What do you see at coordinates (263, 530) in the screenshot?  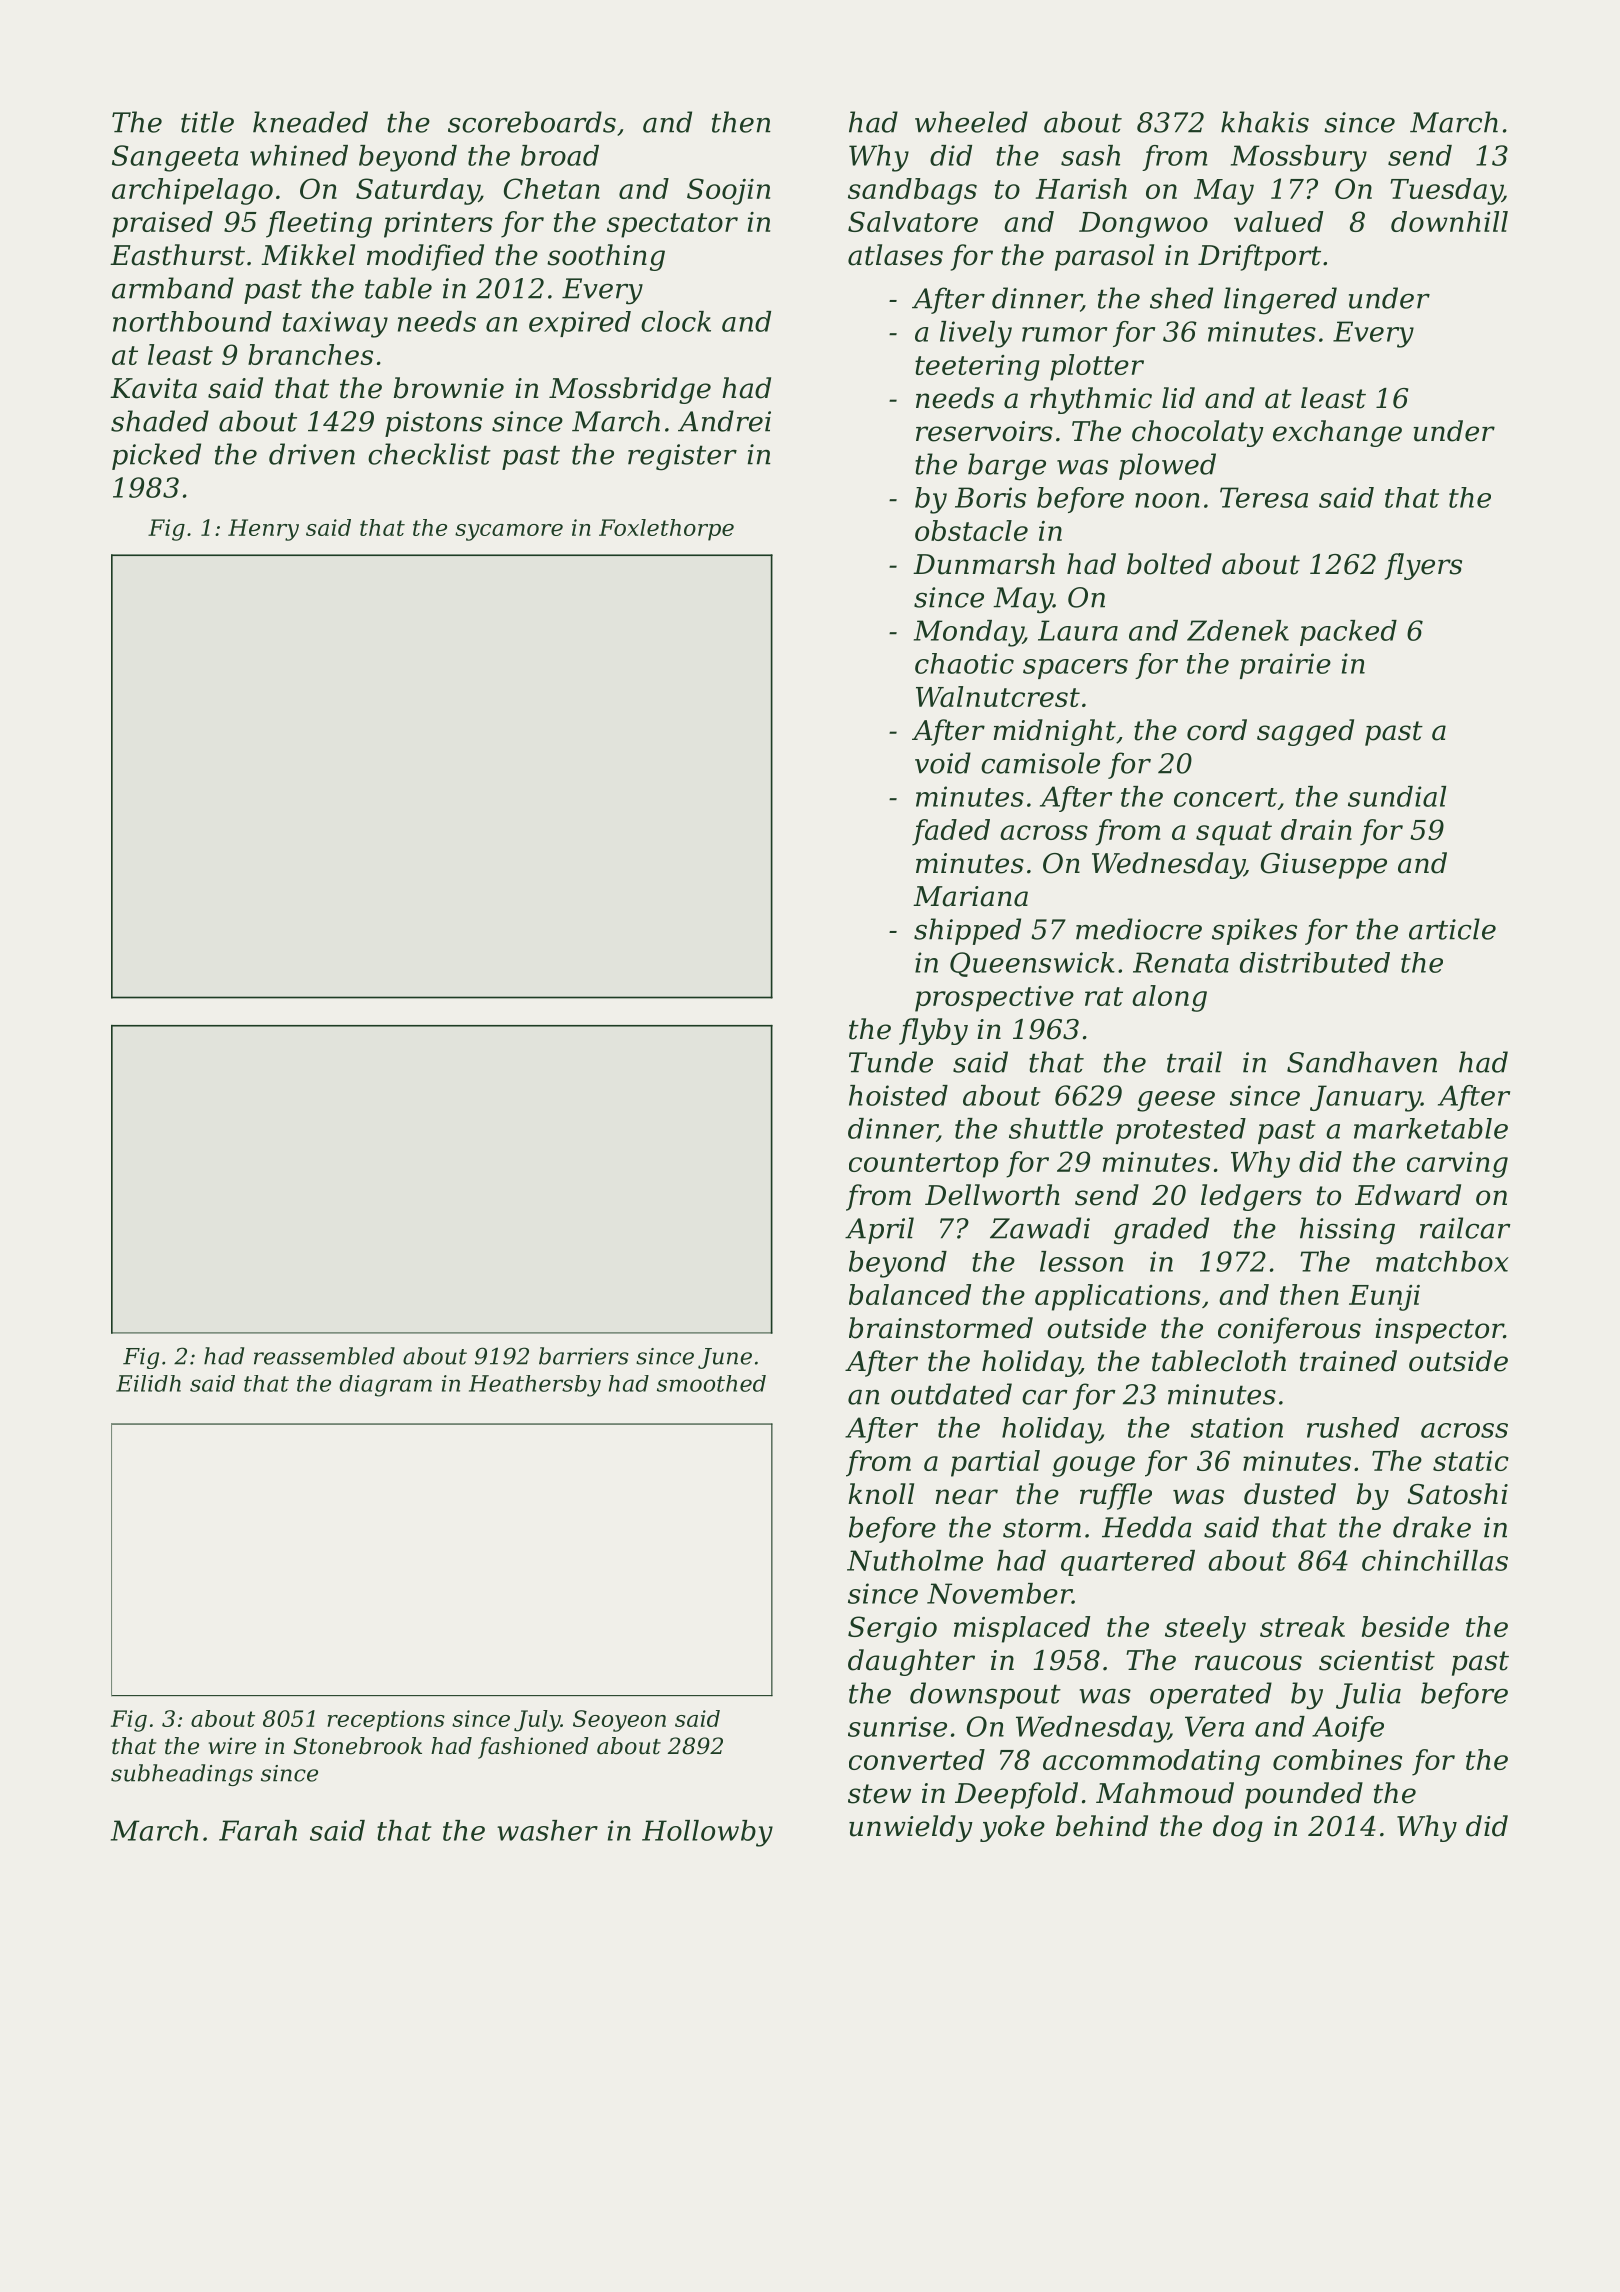 I see `Henry` at bounding box center [263, 530].
